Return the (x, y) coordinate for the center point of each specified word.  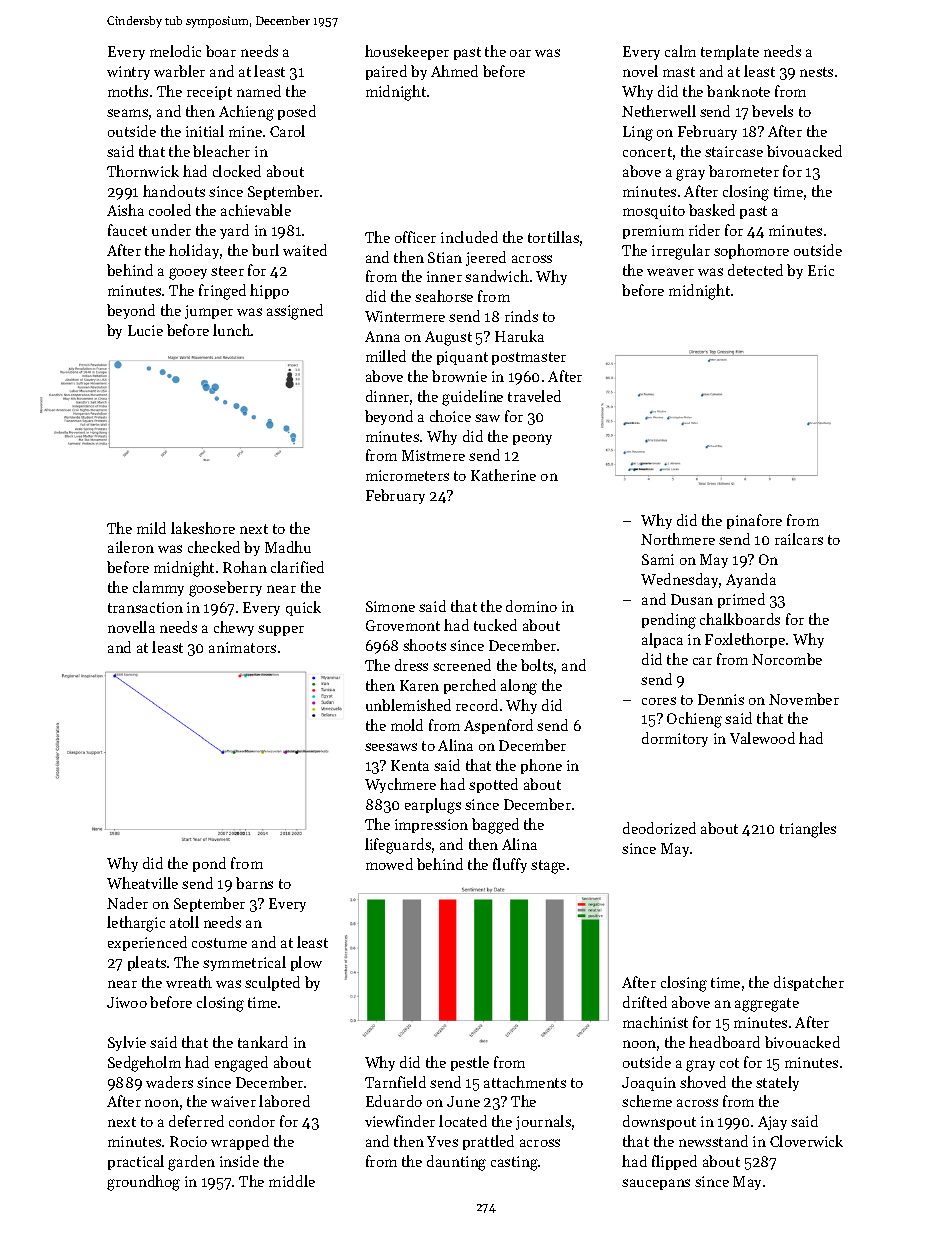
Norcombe (787, 659)
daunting (456, 1163)
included (469, 237)
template (730, 52)
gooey (188, 274)
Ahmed (454, 71)
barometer (744, 171)
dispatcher (809, 983)
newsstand (713, 1141)
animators (242, 647)
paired (386, 72)
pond (209, 864)
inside (239, 1161)
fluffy (510, 865)
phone (541, 766)
